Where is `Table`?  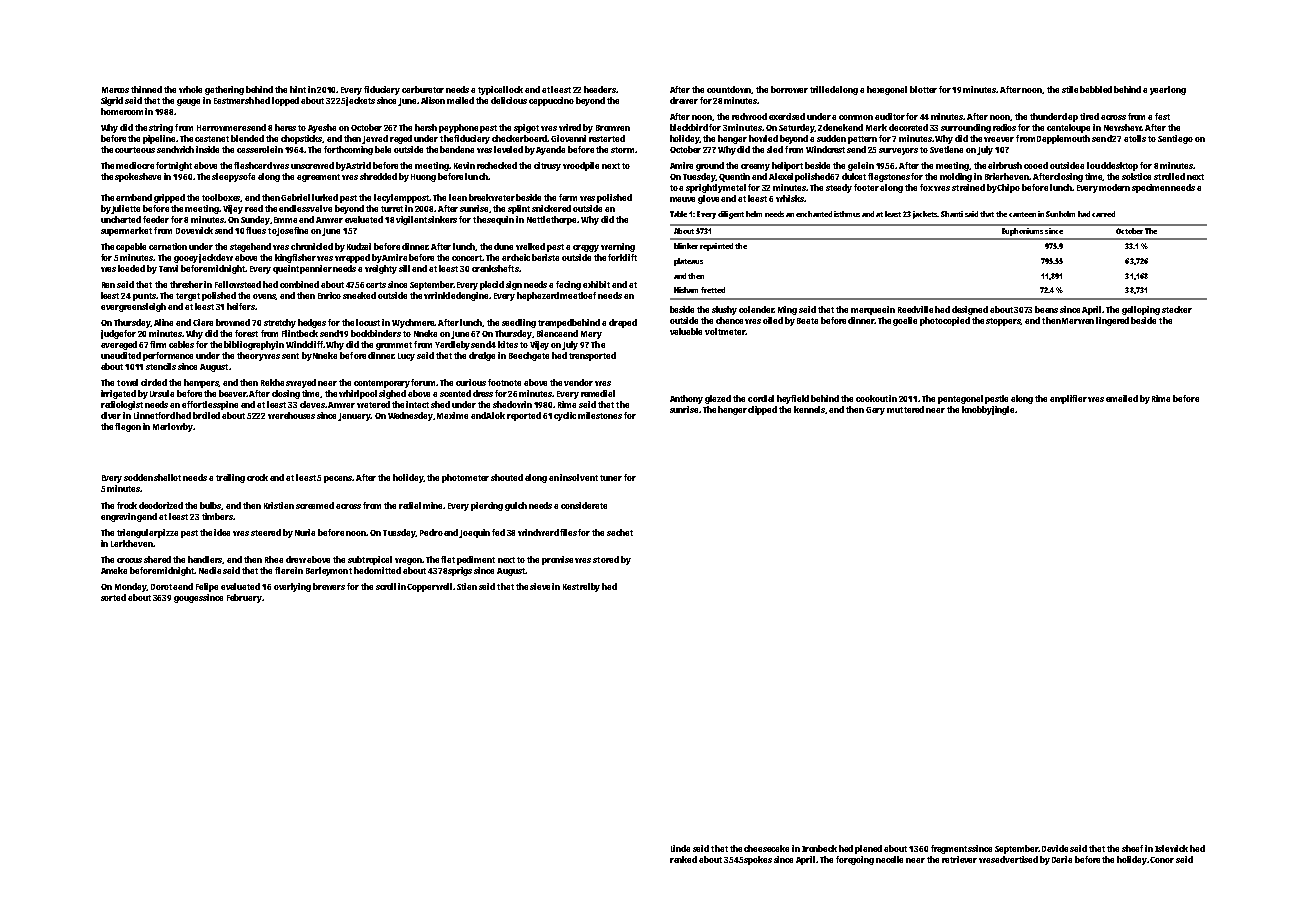 Table is located at coordinates (678, 214).
